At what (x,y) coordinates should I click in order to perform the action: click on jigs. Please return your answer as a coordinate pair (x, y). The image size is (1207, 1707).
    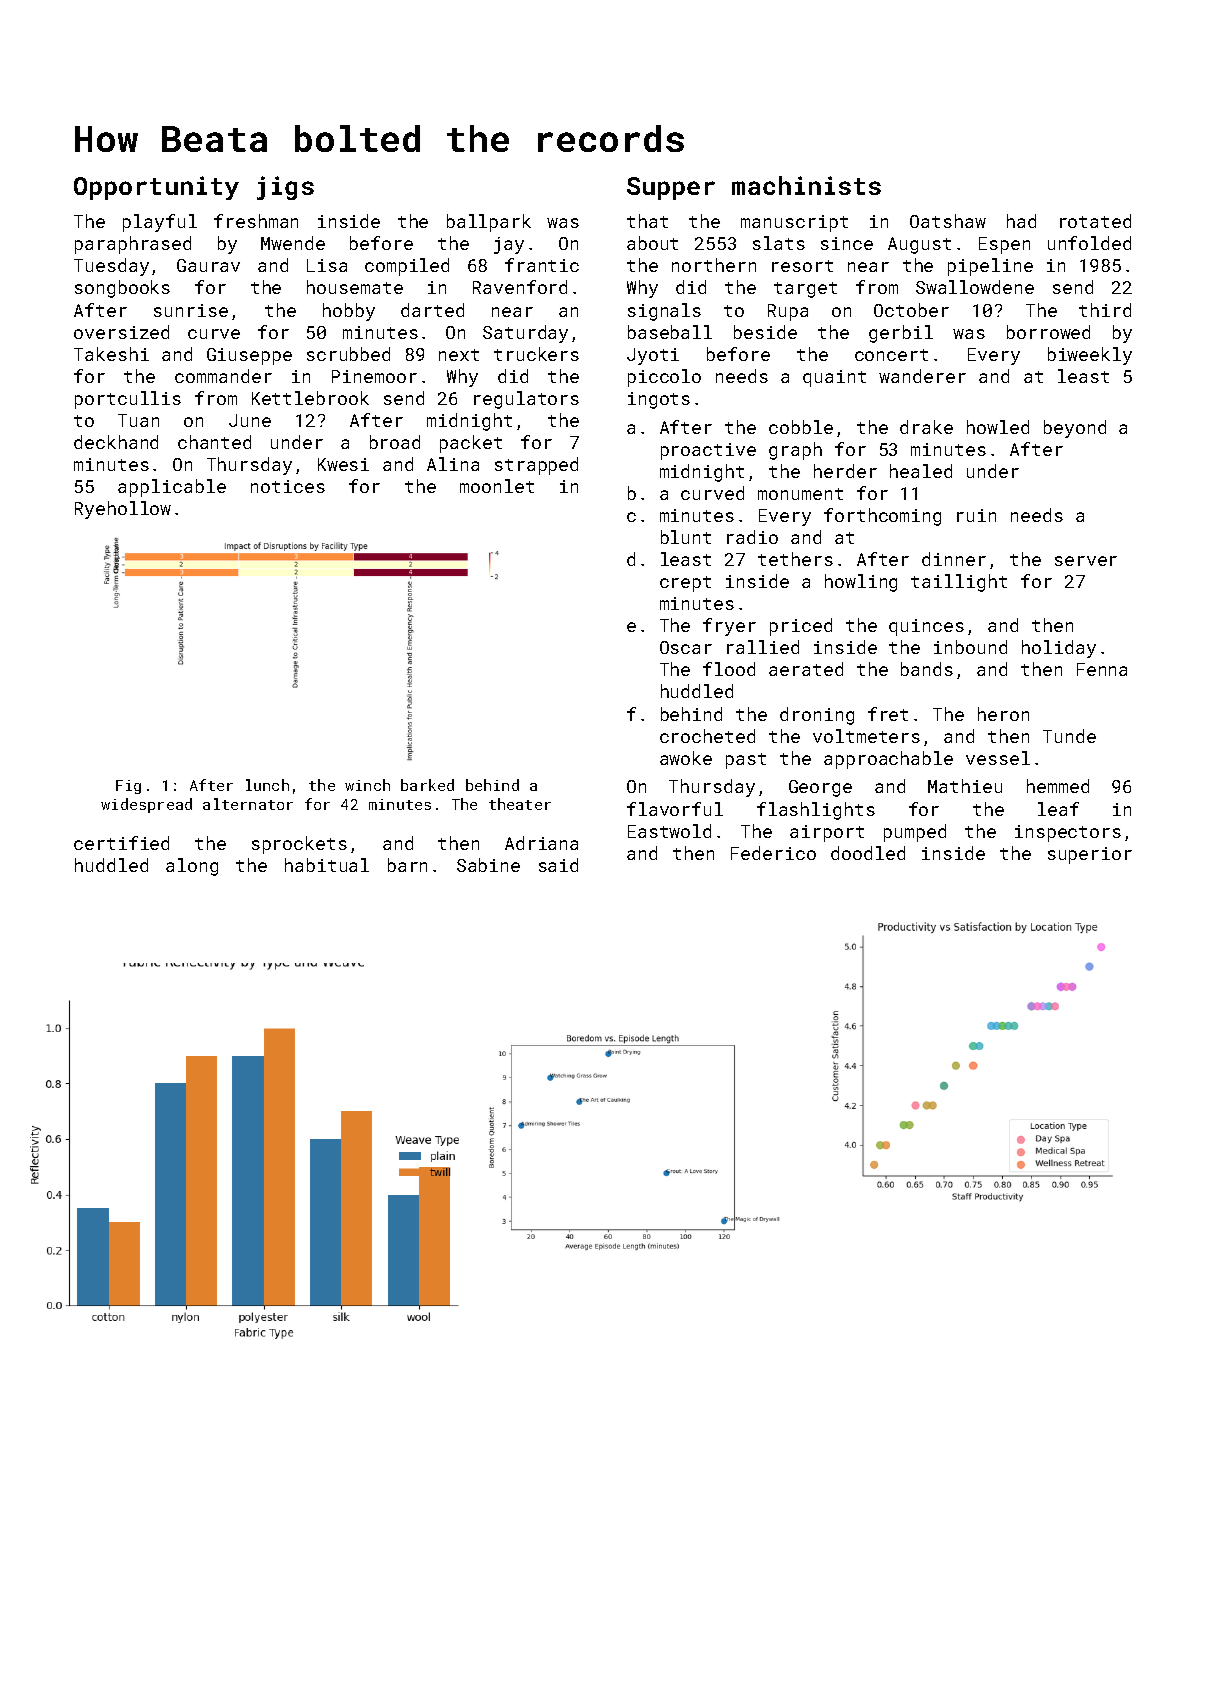
    Looking at the image, I should click on (285, 188).
